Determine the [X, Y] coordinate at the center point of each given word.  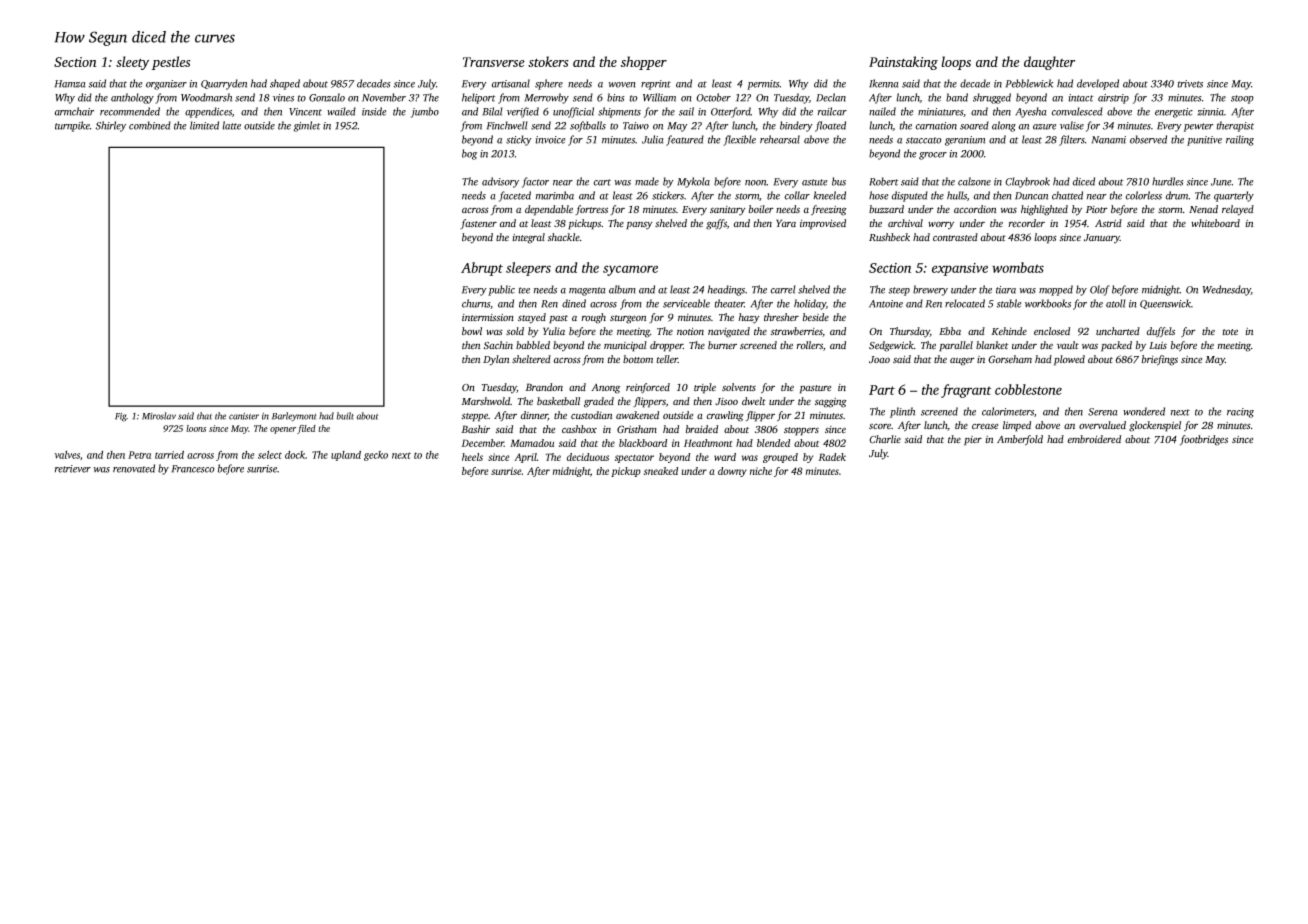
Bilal [493, 111]
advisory [500, 182]
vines [283, 98]
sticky [519, 140]
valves [67, 455]
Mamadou [532, 443]
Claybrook [1027, 182]
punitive [1204, 141]
